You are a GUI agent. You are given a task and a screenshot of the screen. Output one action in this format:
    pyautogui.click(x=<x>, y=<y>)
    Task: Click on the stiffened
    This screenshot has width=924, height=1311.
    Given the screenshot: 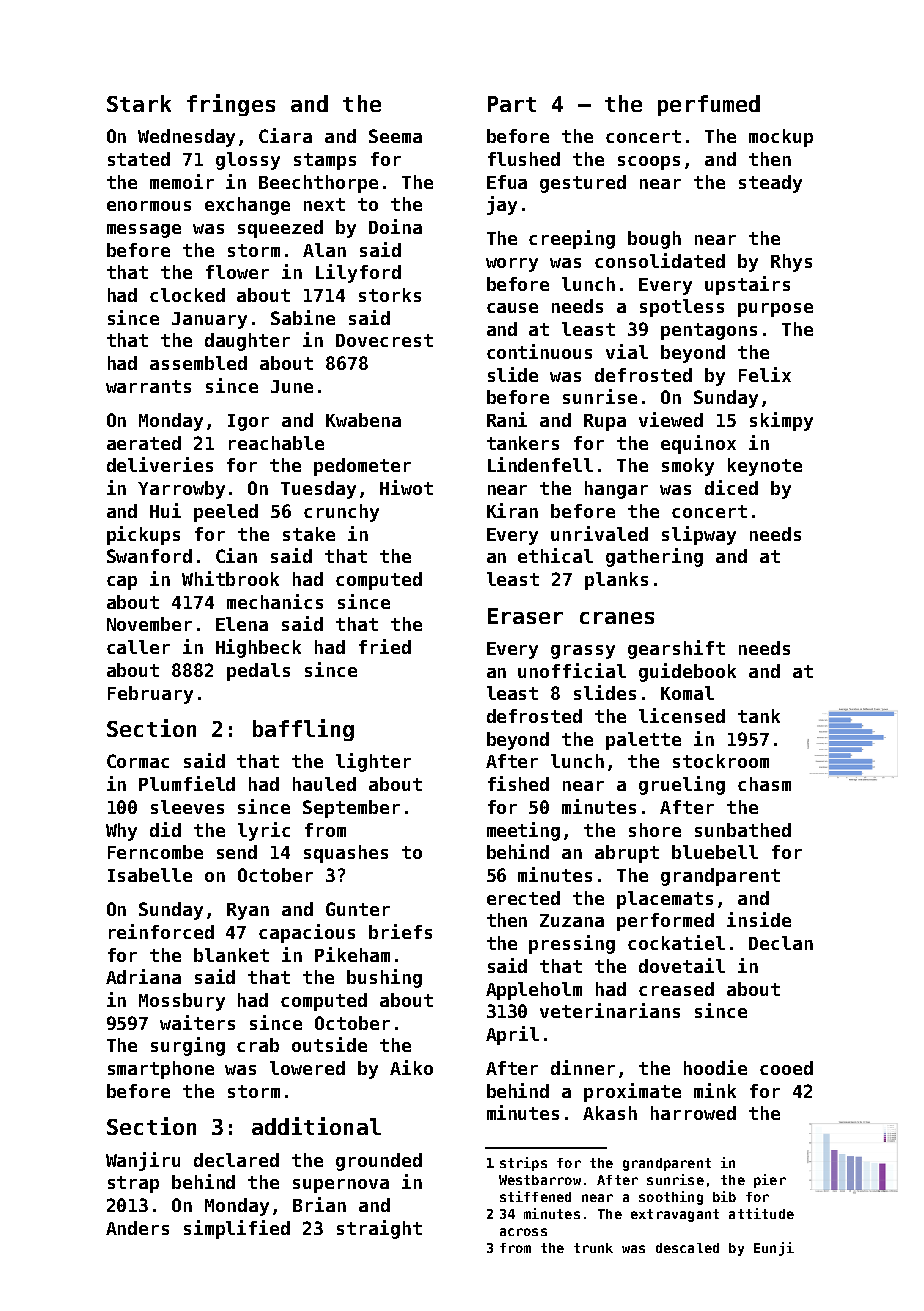 What is the action you would take?
    pyautogui.click(x=535, y=1196)
